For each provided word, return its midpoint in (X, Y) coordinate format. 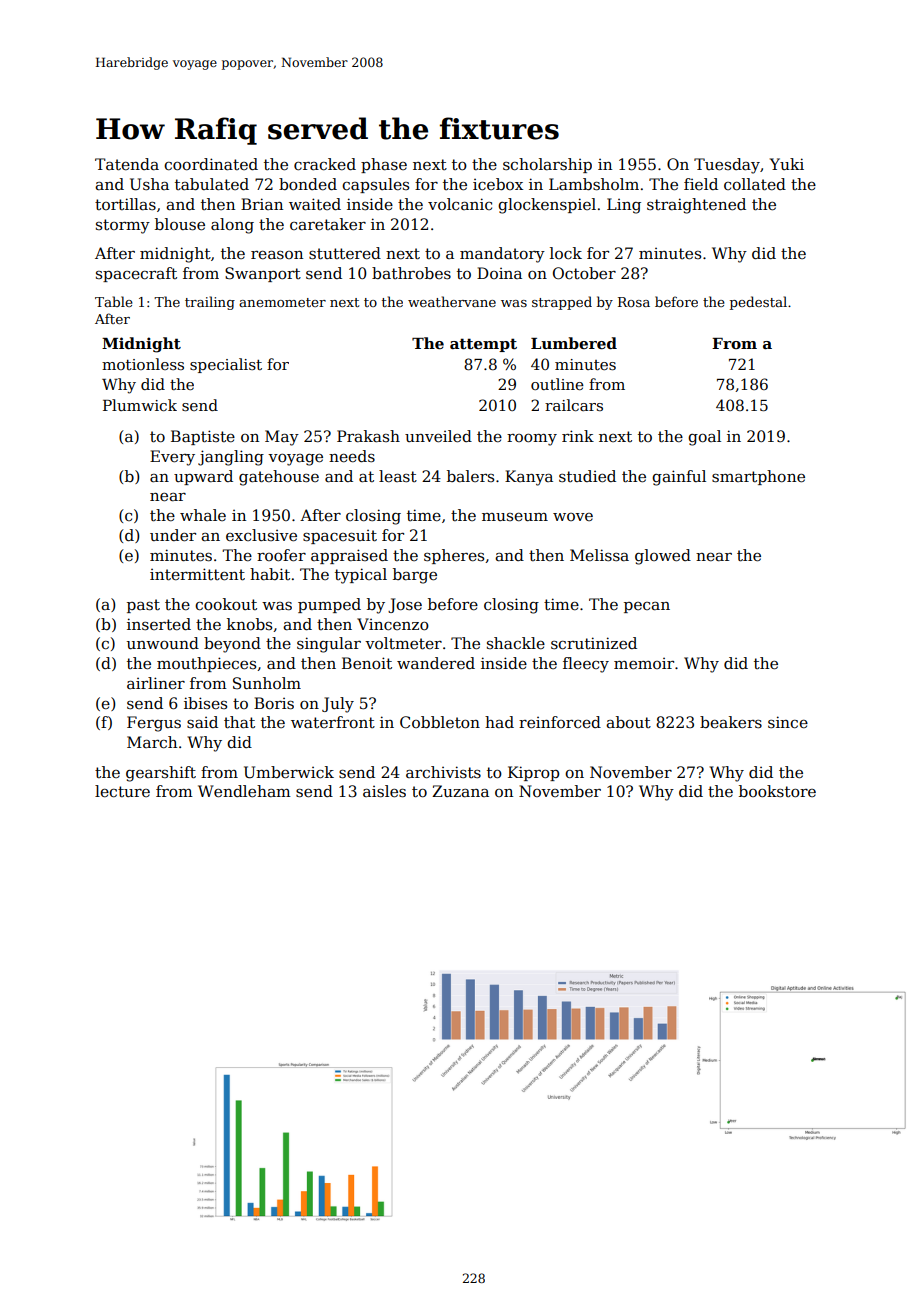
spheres (454, 556)
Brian (262, 204)
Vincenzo (393, 624)
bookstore (777, 791)
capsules (375, 185)
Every (172, 458)
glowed (663, 557)
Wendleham (244, 791)
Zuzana (460, 791)
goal (704, 438)
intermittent (197, 574)
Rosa (634, 302)
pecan (647, 607)
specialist (226, 365)
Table (114, 301)
